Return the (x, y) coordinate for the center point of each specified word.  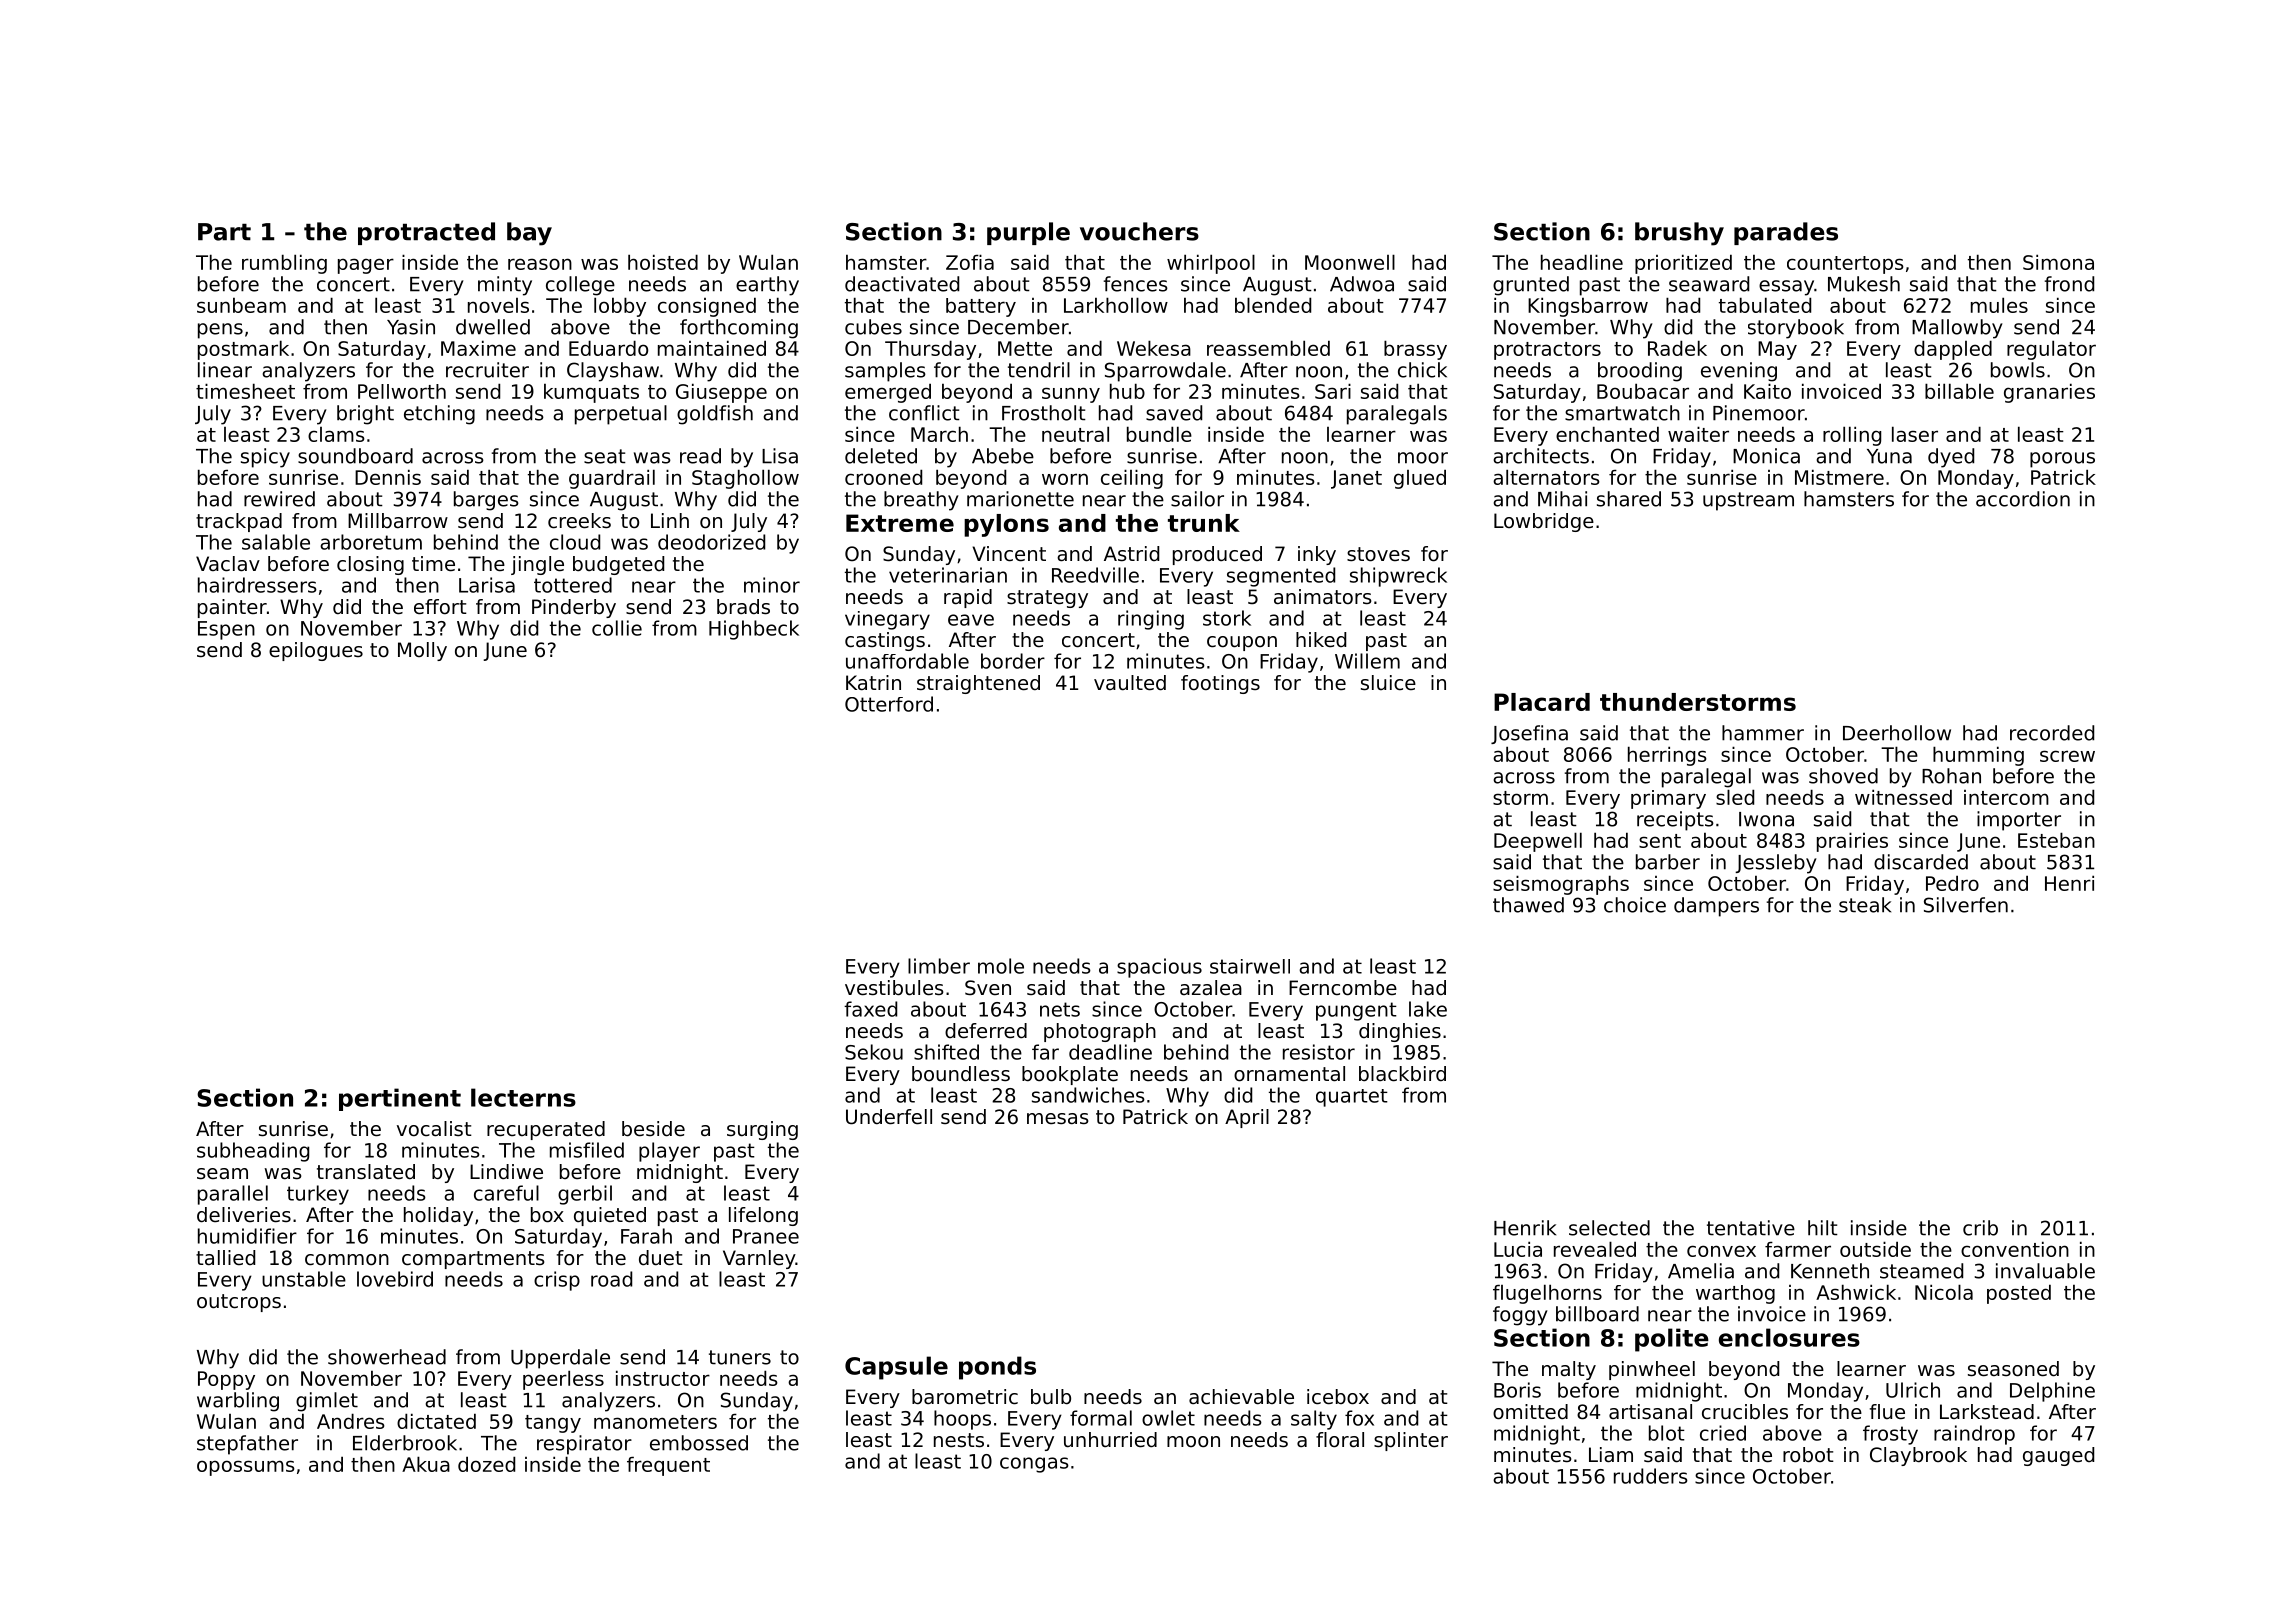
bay (529, 234)
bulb (1051, 1397)
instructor (663, 1378)
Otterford (889, 704)
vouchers (1139, 231)
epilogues (316, 651)
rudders (1651, 1476)
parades (1786, 233)
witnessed (1903, 797)
